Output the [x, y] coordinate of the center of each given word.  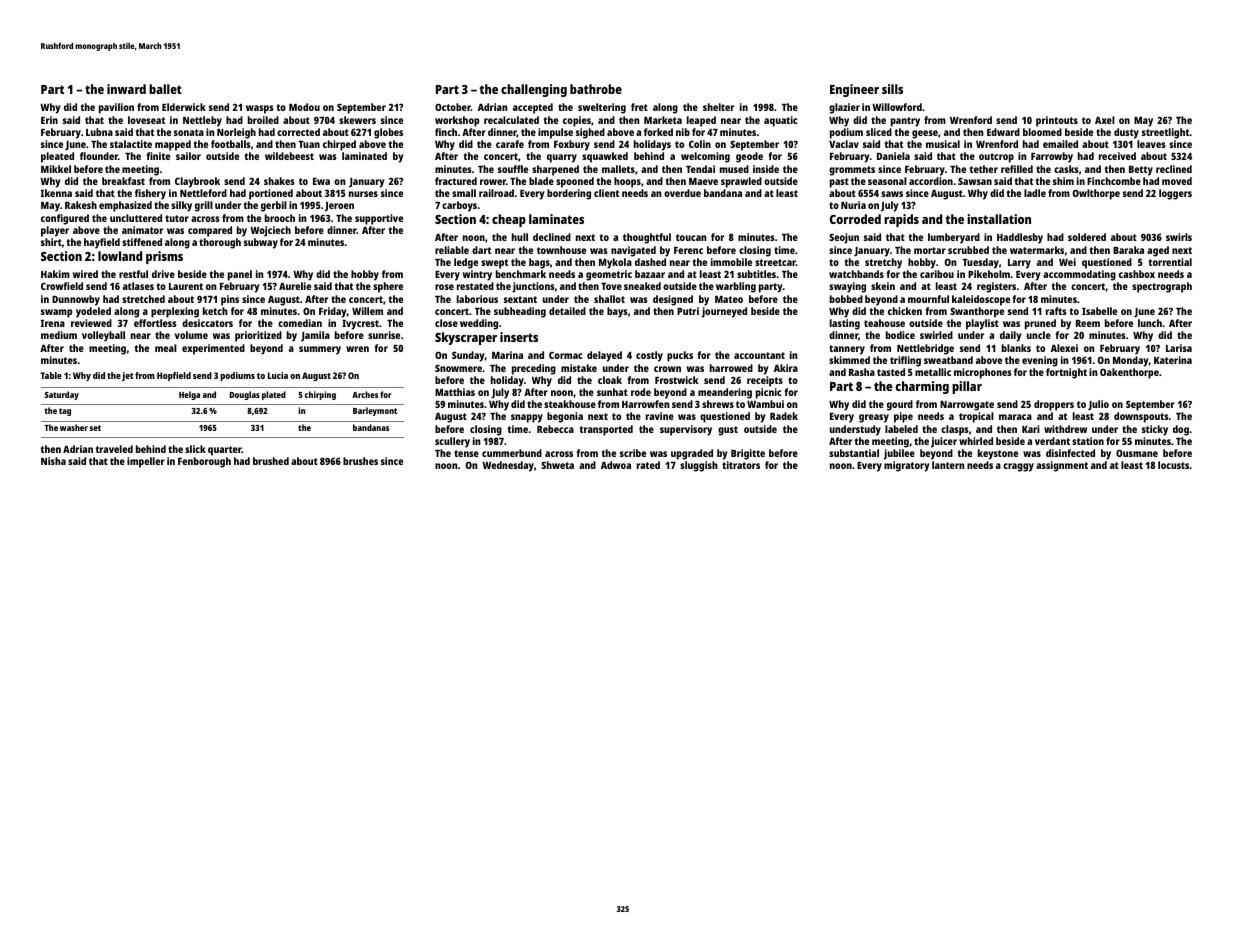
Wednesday [508, 466]
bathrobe [596, 89]
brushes [360, 461]
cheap [509, 220]
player [55, 231]
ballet [165, 89]
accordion [931, 181]
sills [892, 89]
